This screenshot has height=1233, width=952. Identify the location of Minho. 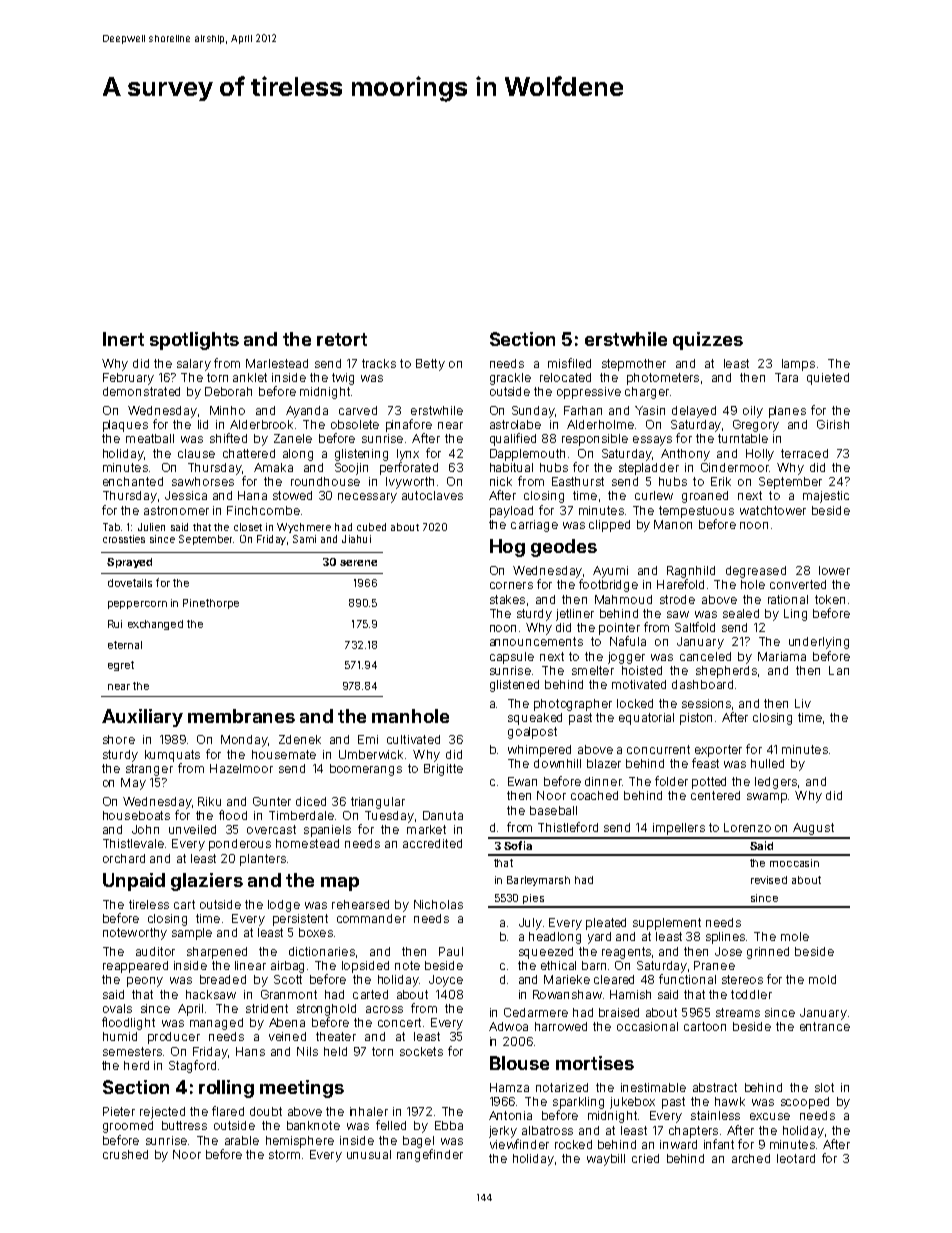
(227, 410).
